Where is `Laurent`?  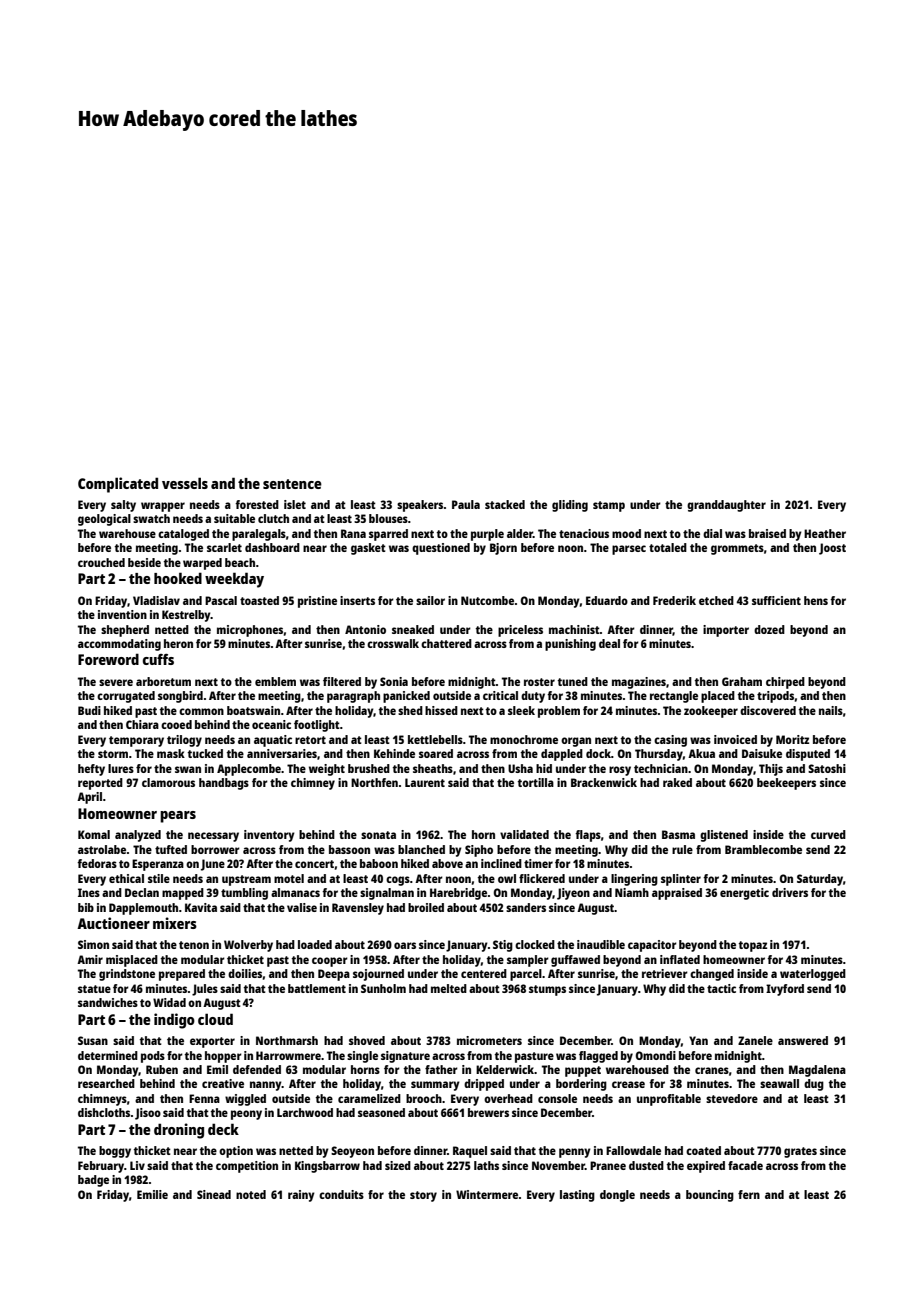 Laurent is located at coordinates (425, 782).
